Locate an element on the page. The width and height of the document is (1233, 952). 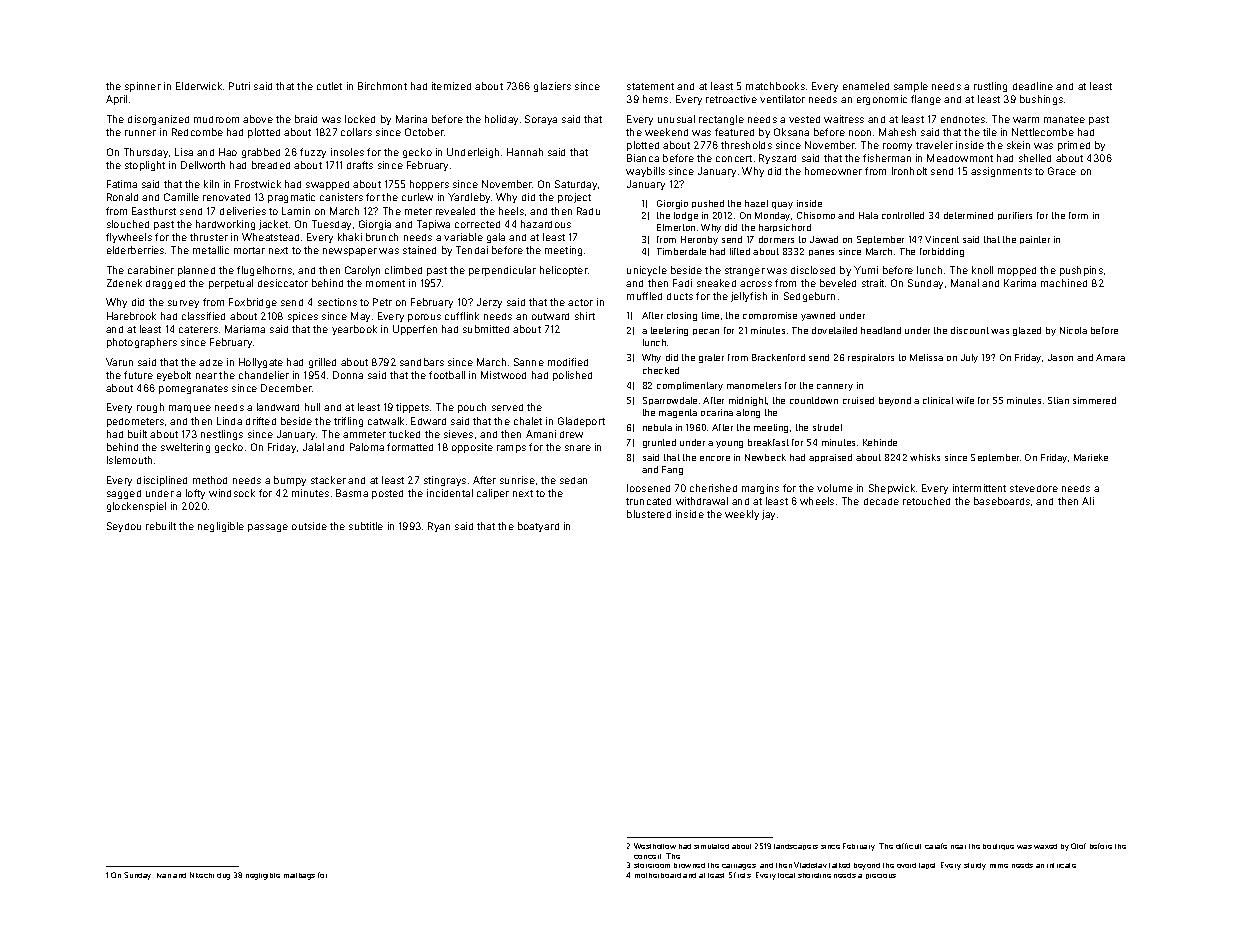
Bianca is located at coordinates (643, 158).
